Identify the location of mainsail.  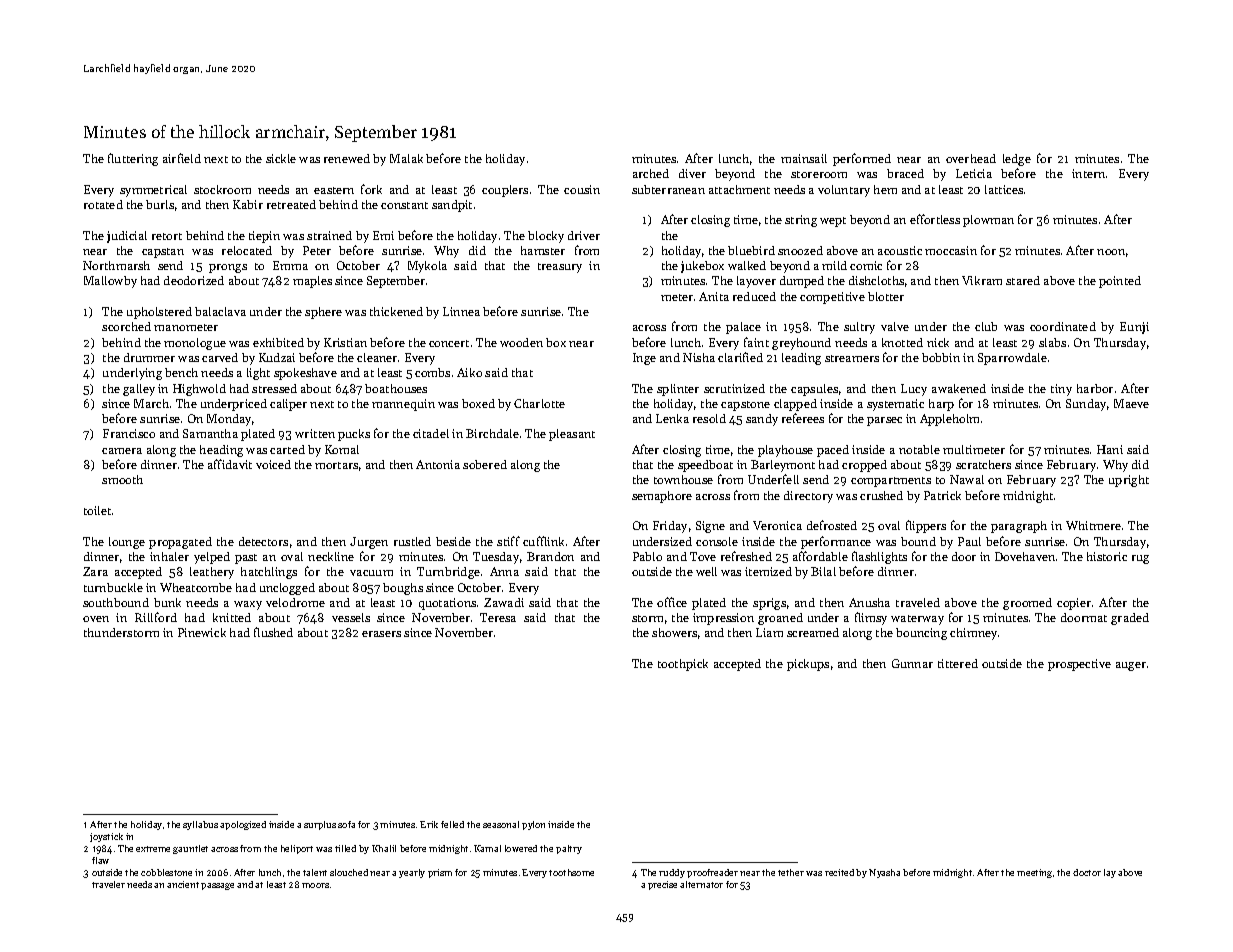
(804, 158).
